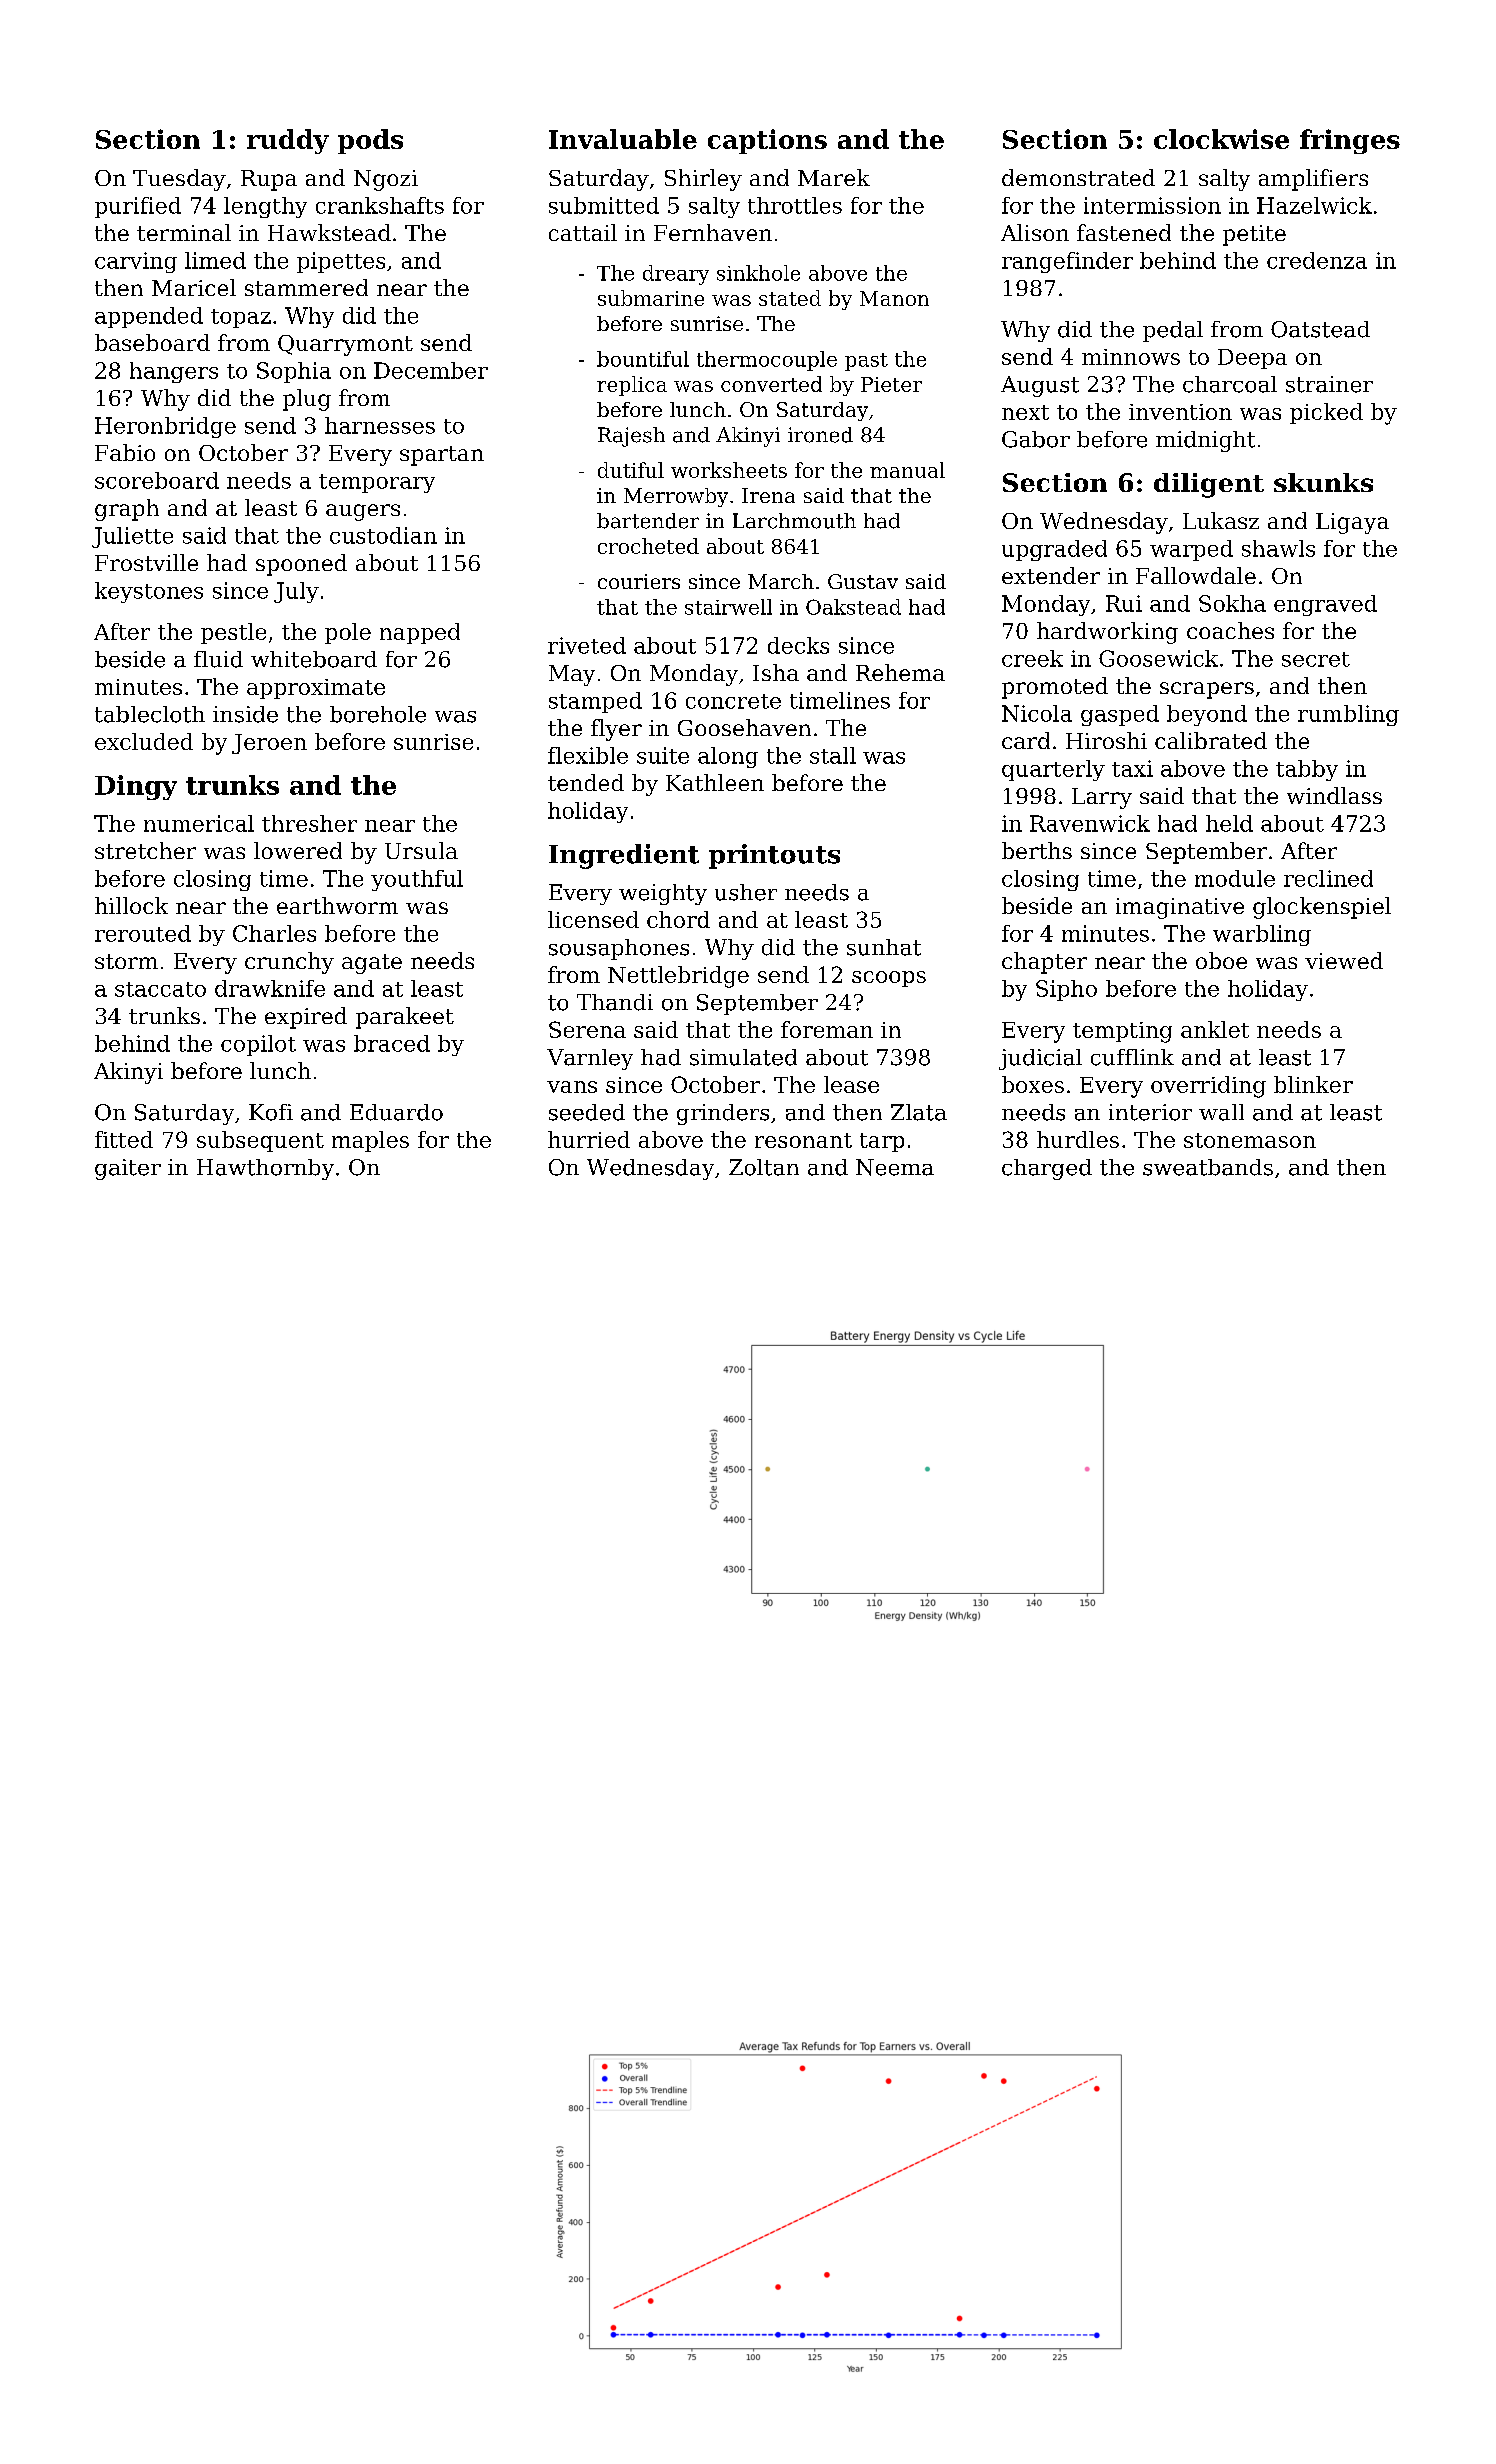 This screenshot has height=2464, width=1496. I want to click on lengthy, so click(265, 207).
